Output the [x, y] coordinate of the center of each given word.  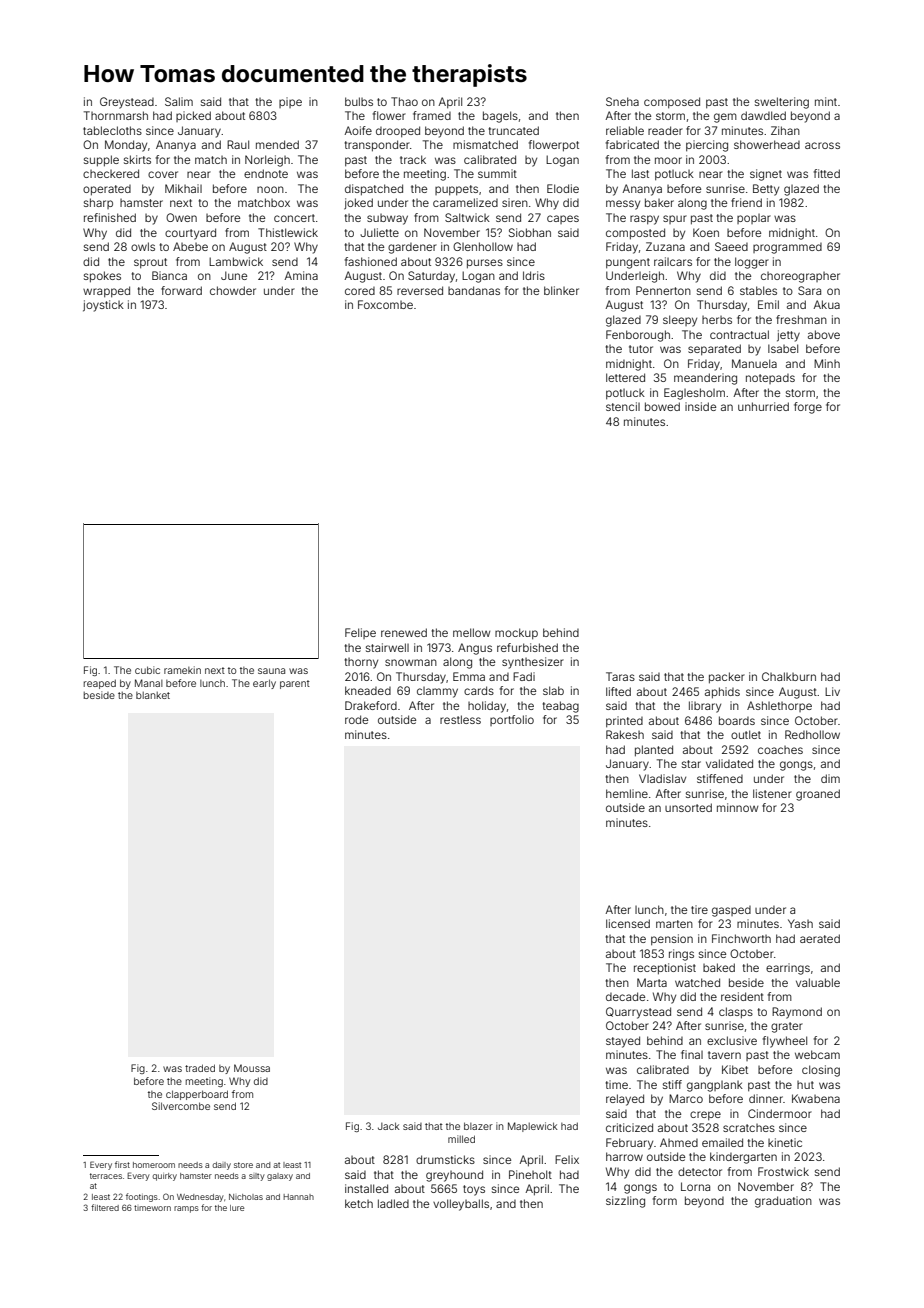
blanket [153, 695]
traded [200, 1068]
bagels [500, 117]
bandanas [474, 290]
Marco [686, 1098]
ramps [186, 1209]
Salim [179, 101]
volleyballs [461, 1205]
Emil [768, 304]
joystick [103, 306]
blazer [478, 1126]
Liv [832, 691]
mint [826, 101]
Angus [475, 649]
